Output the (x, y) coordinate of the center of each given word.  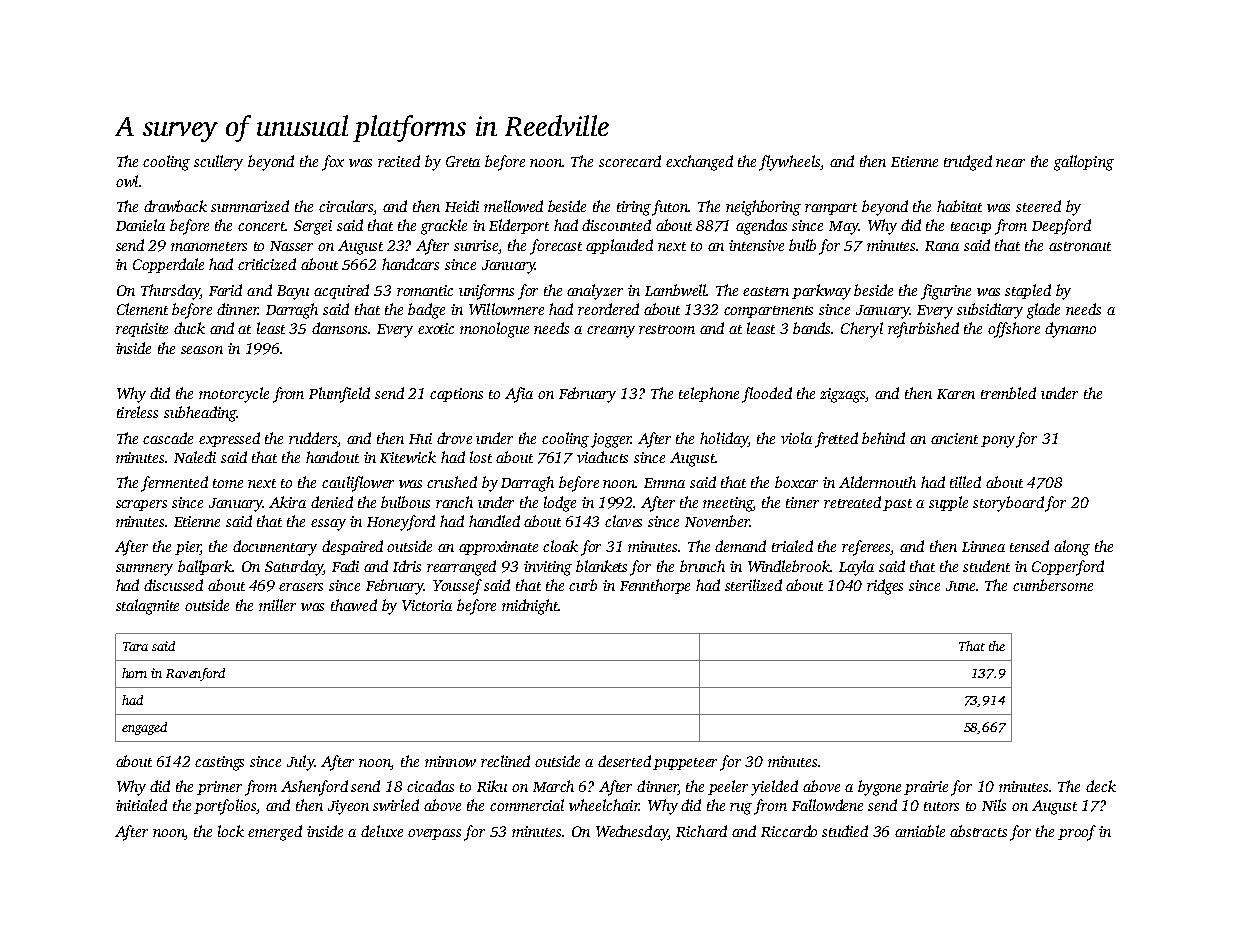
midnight (530, 607)
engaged (144, 728)
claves (623, 521)
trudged (968, 163)
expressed (229, 439)
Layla (856, 568)
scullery (218, 163)
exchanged (699, 163)
